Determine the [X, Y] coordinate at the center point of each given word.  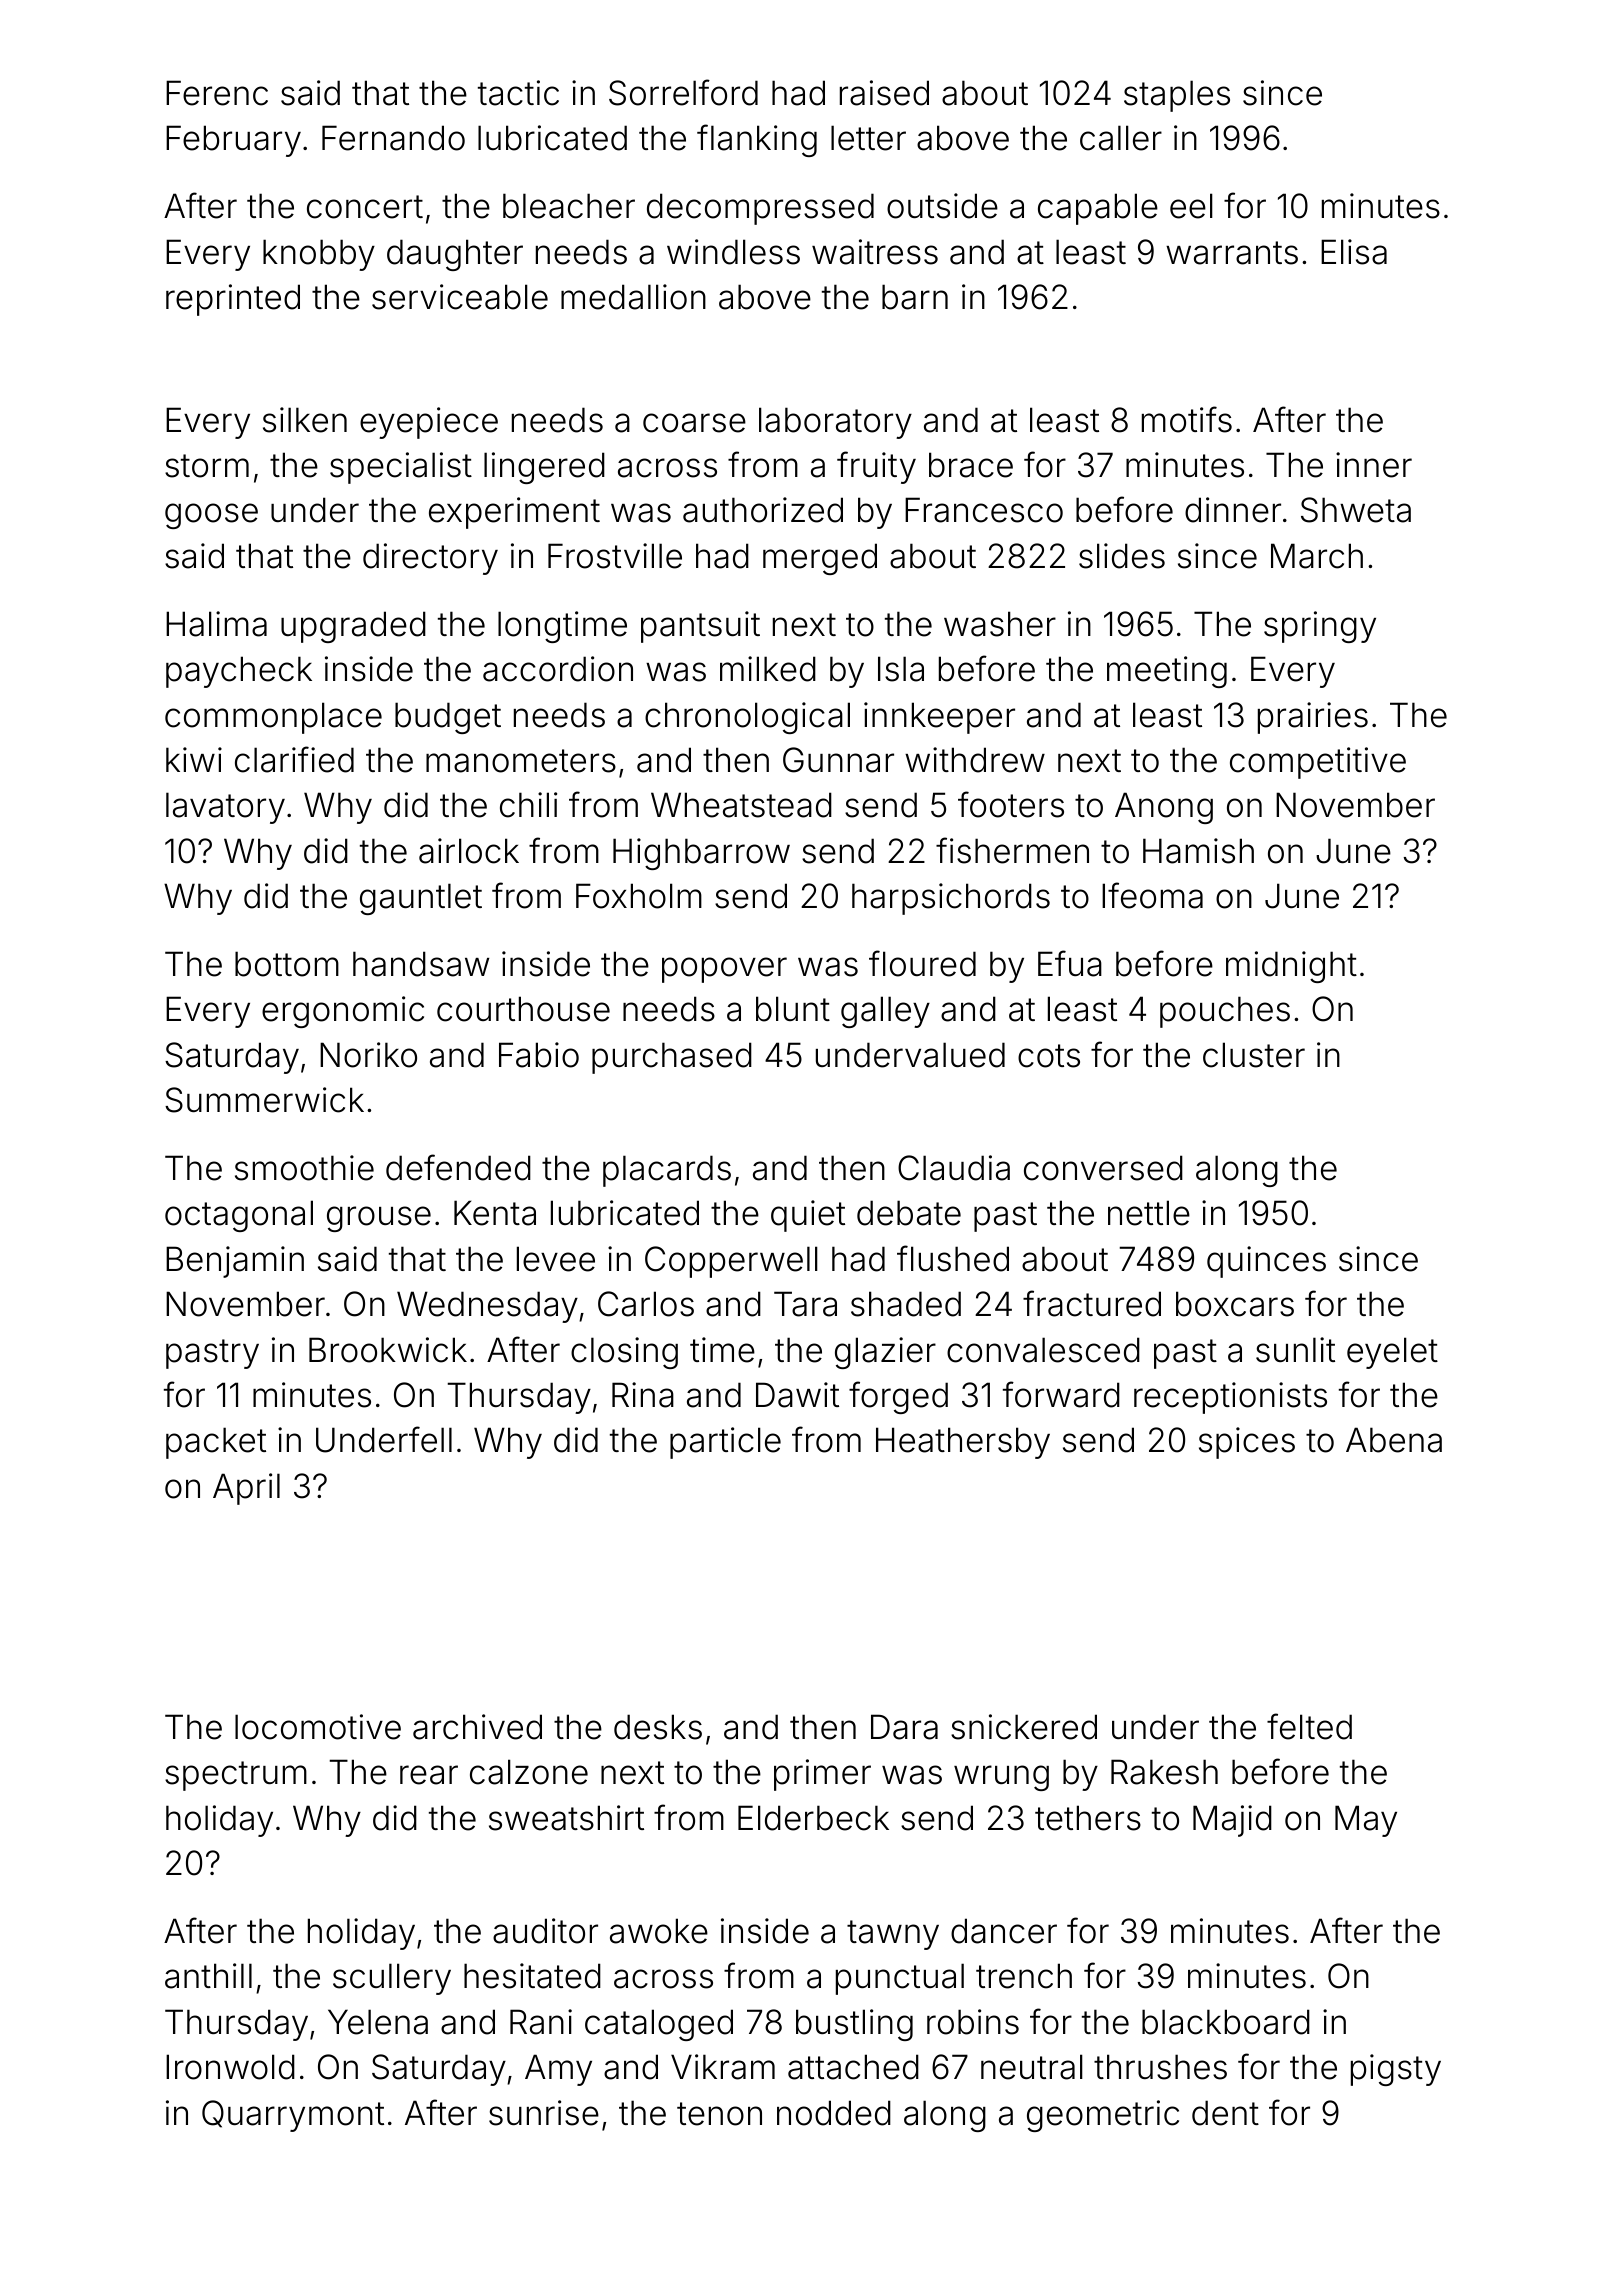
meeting [1167, 672]
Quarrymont [293, 2116]
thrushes [1160, 2067]
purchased [672, 1058]
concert [365, 207]
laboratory [835, 423]
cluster [1254, 1055]
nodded [834, 2113]
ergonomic [343, 1012]
